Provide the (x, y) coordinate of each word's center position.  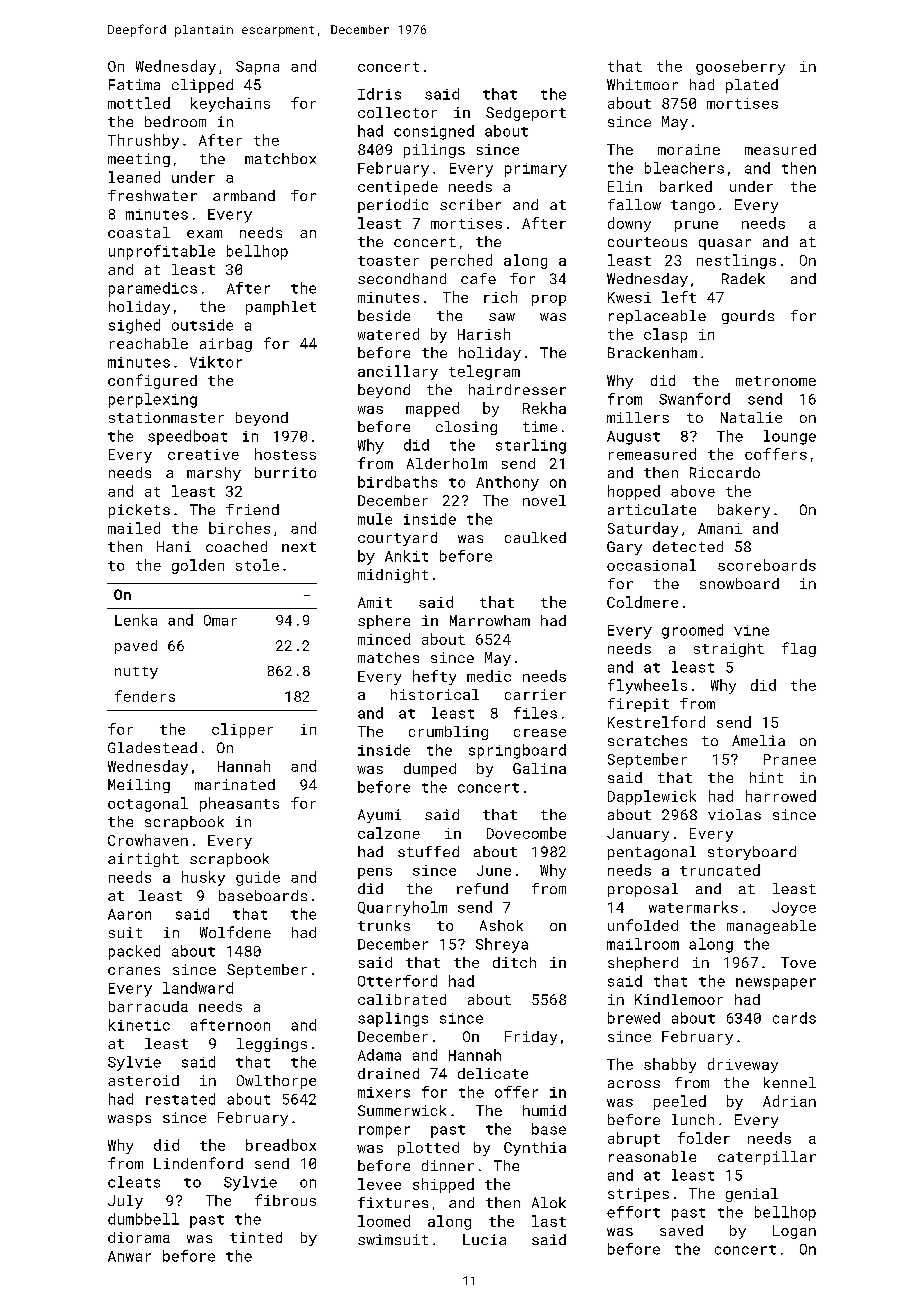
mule (375, 519)
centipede (398, 188)
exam (204, 234)
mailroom (643, 944)
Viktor (216, 362)
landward (198, 988)
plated (752, 86)
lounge (790, 437)
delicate (493, 1073)
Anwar (129, 1256)
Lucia (484, 1239)
